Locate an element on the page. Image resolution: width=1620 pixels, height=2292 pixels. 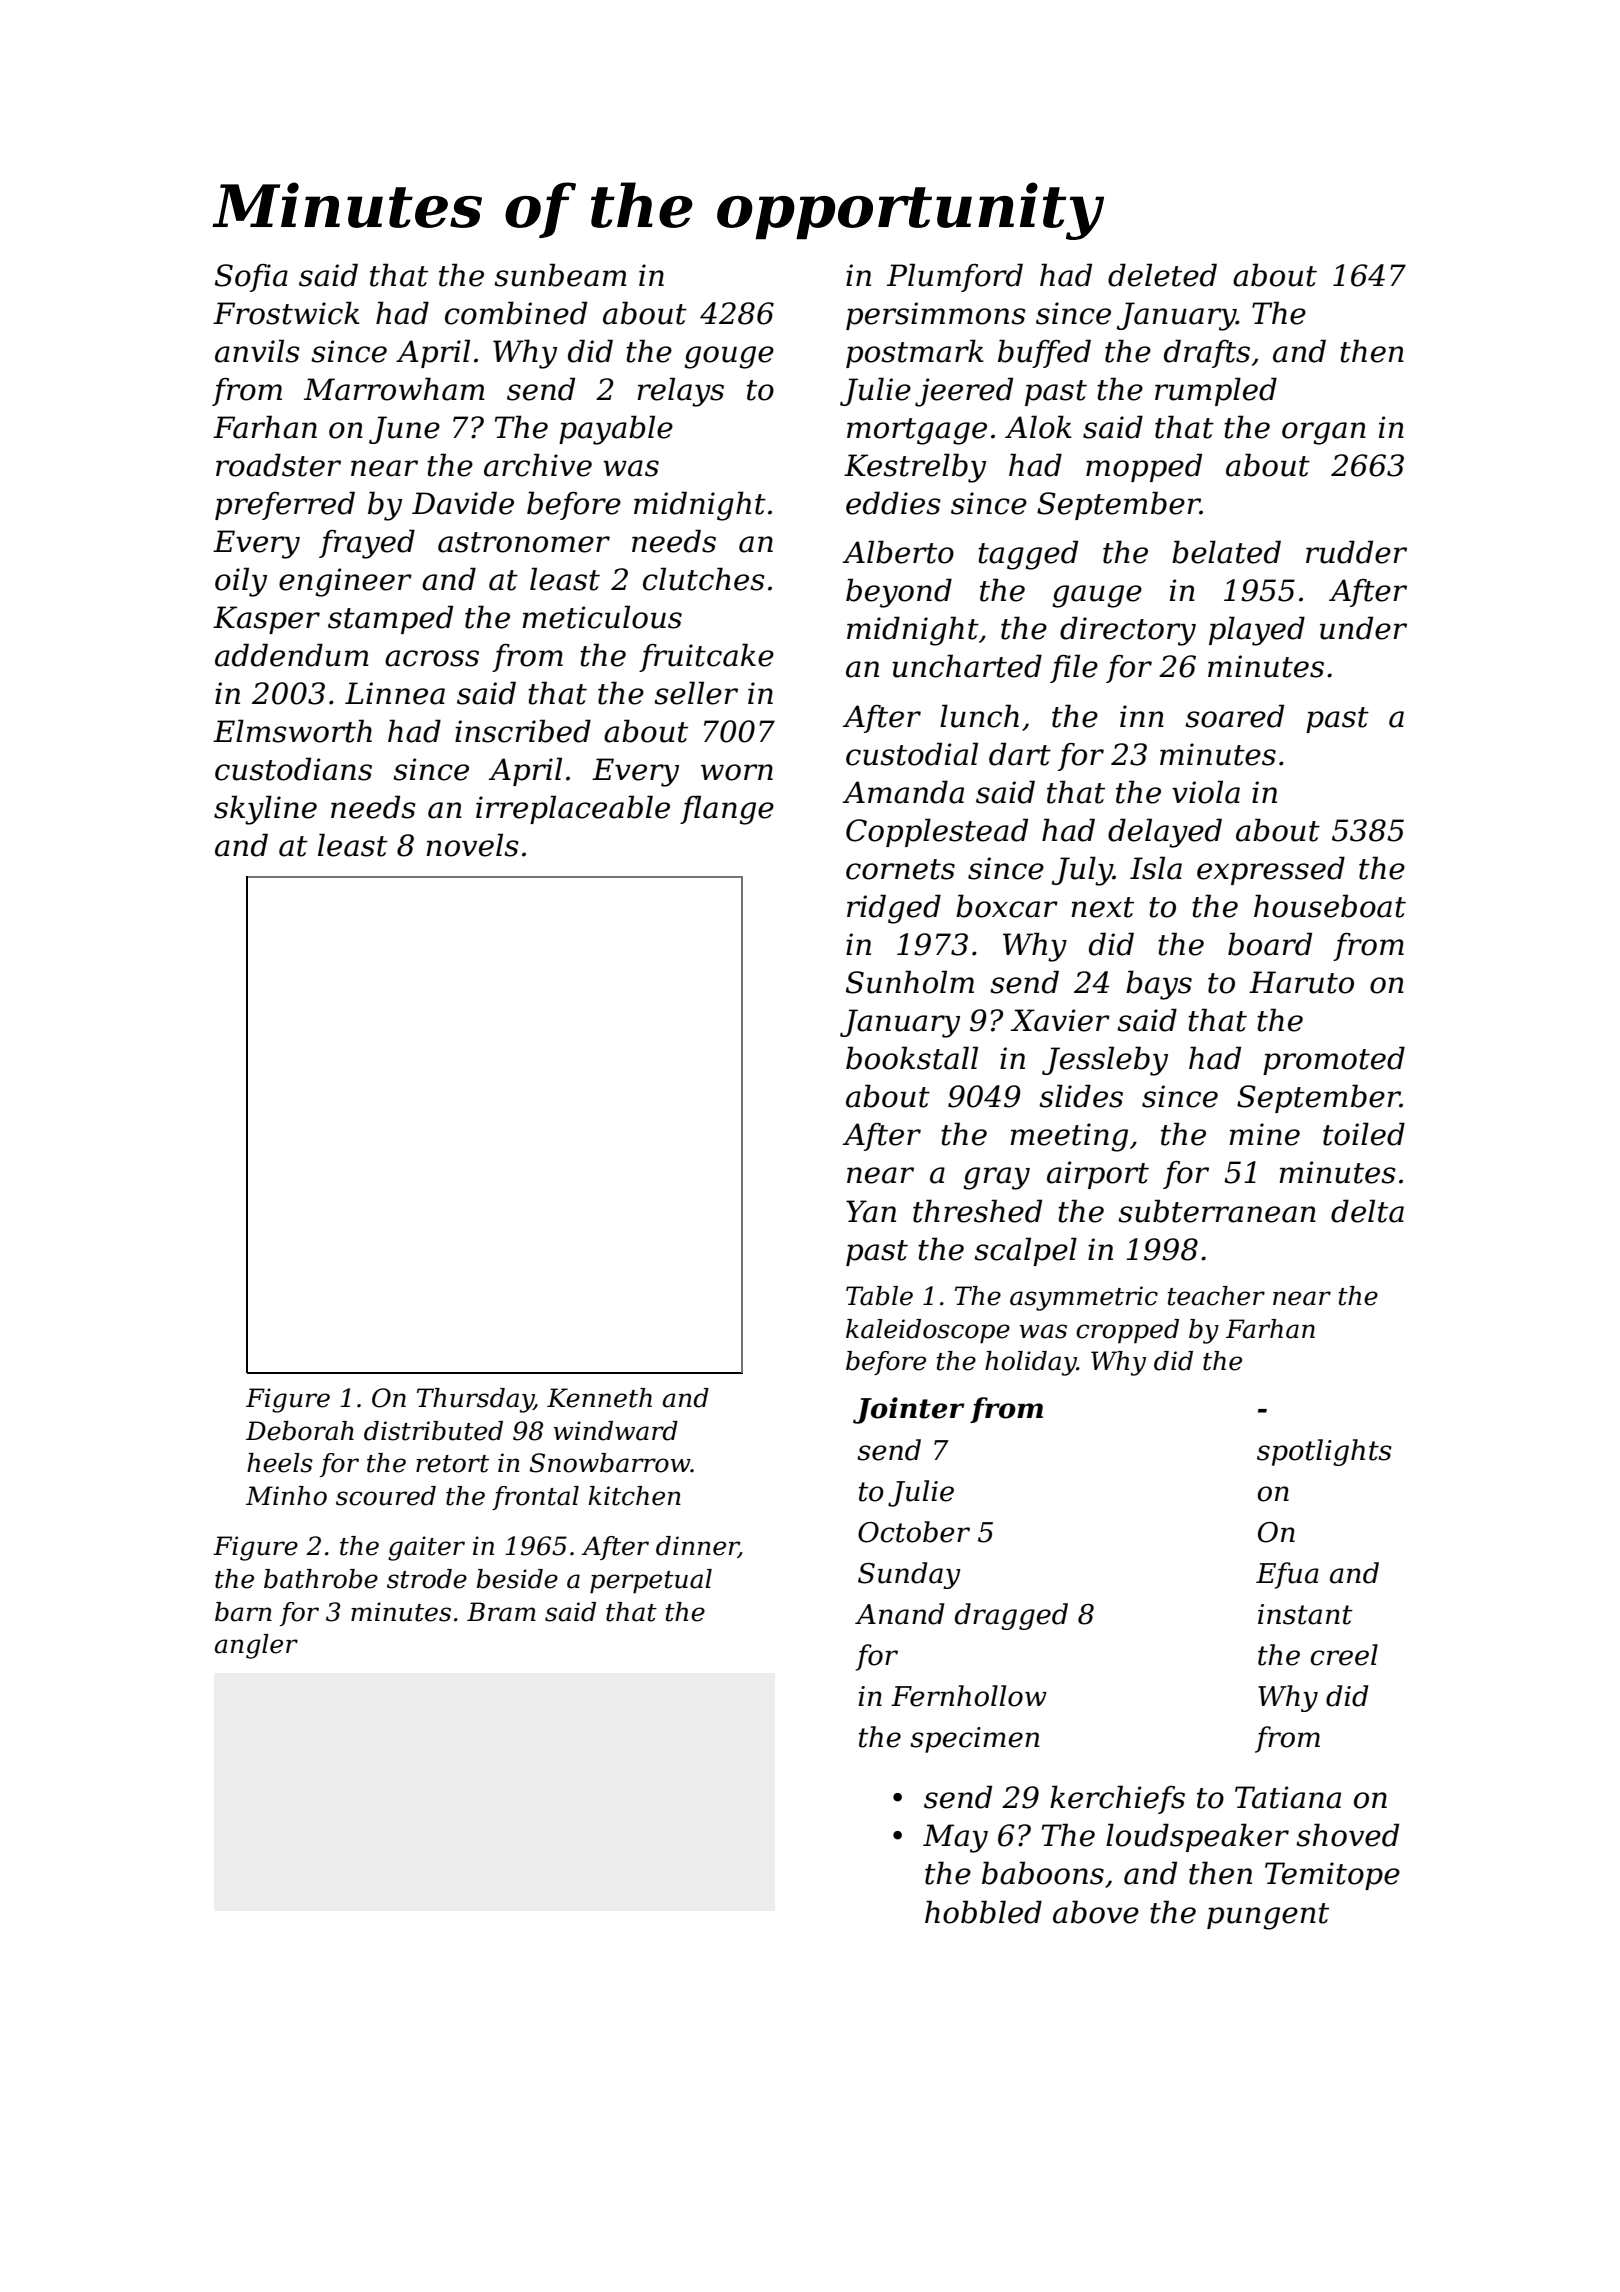
skyline is located at coordinates (265, 810).
